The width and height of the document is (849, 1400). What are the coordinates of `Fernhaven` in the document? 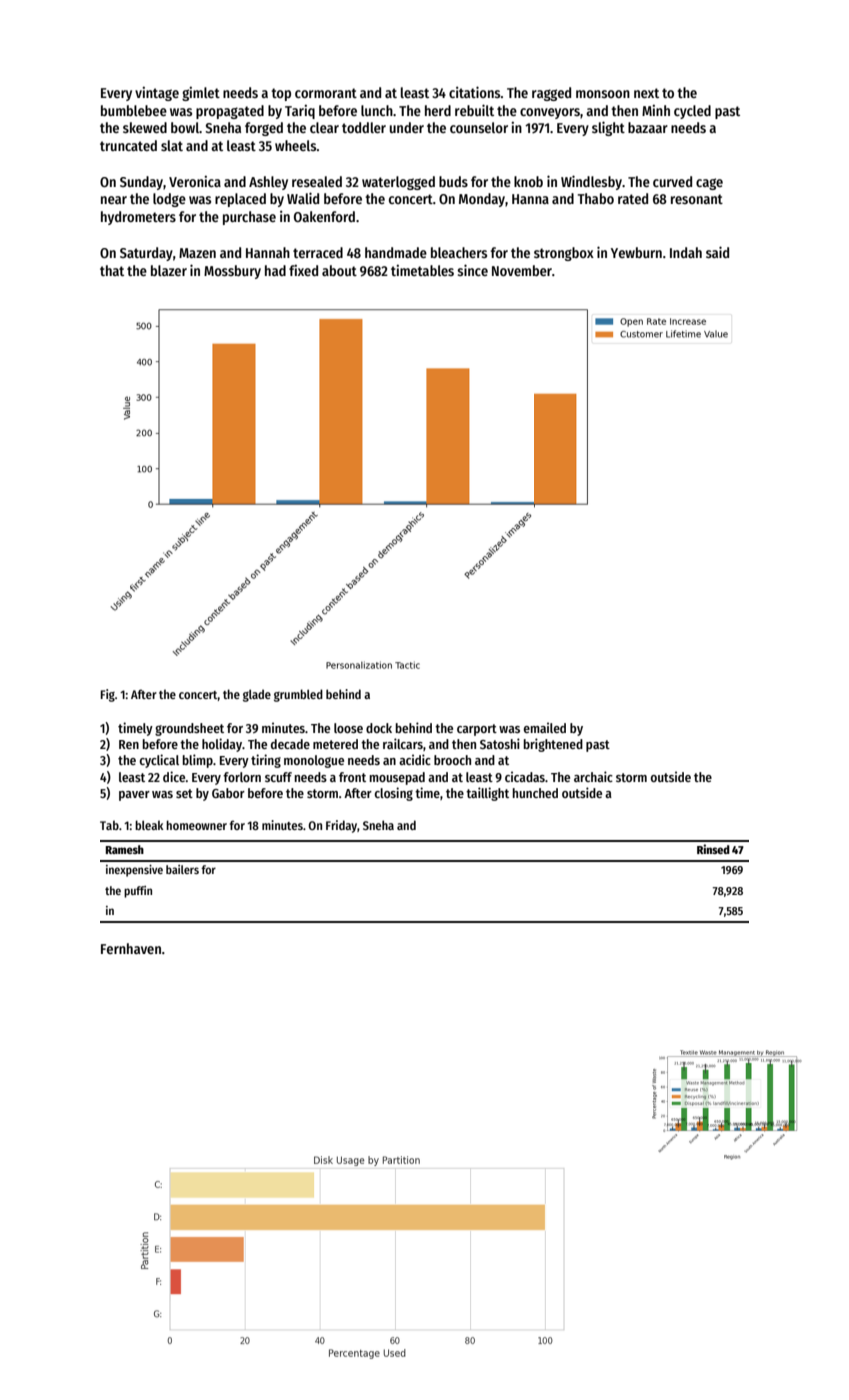 It's located at (131, 948).
